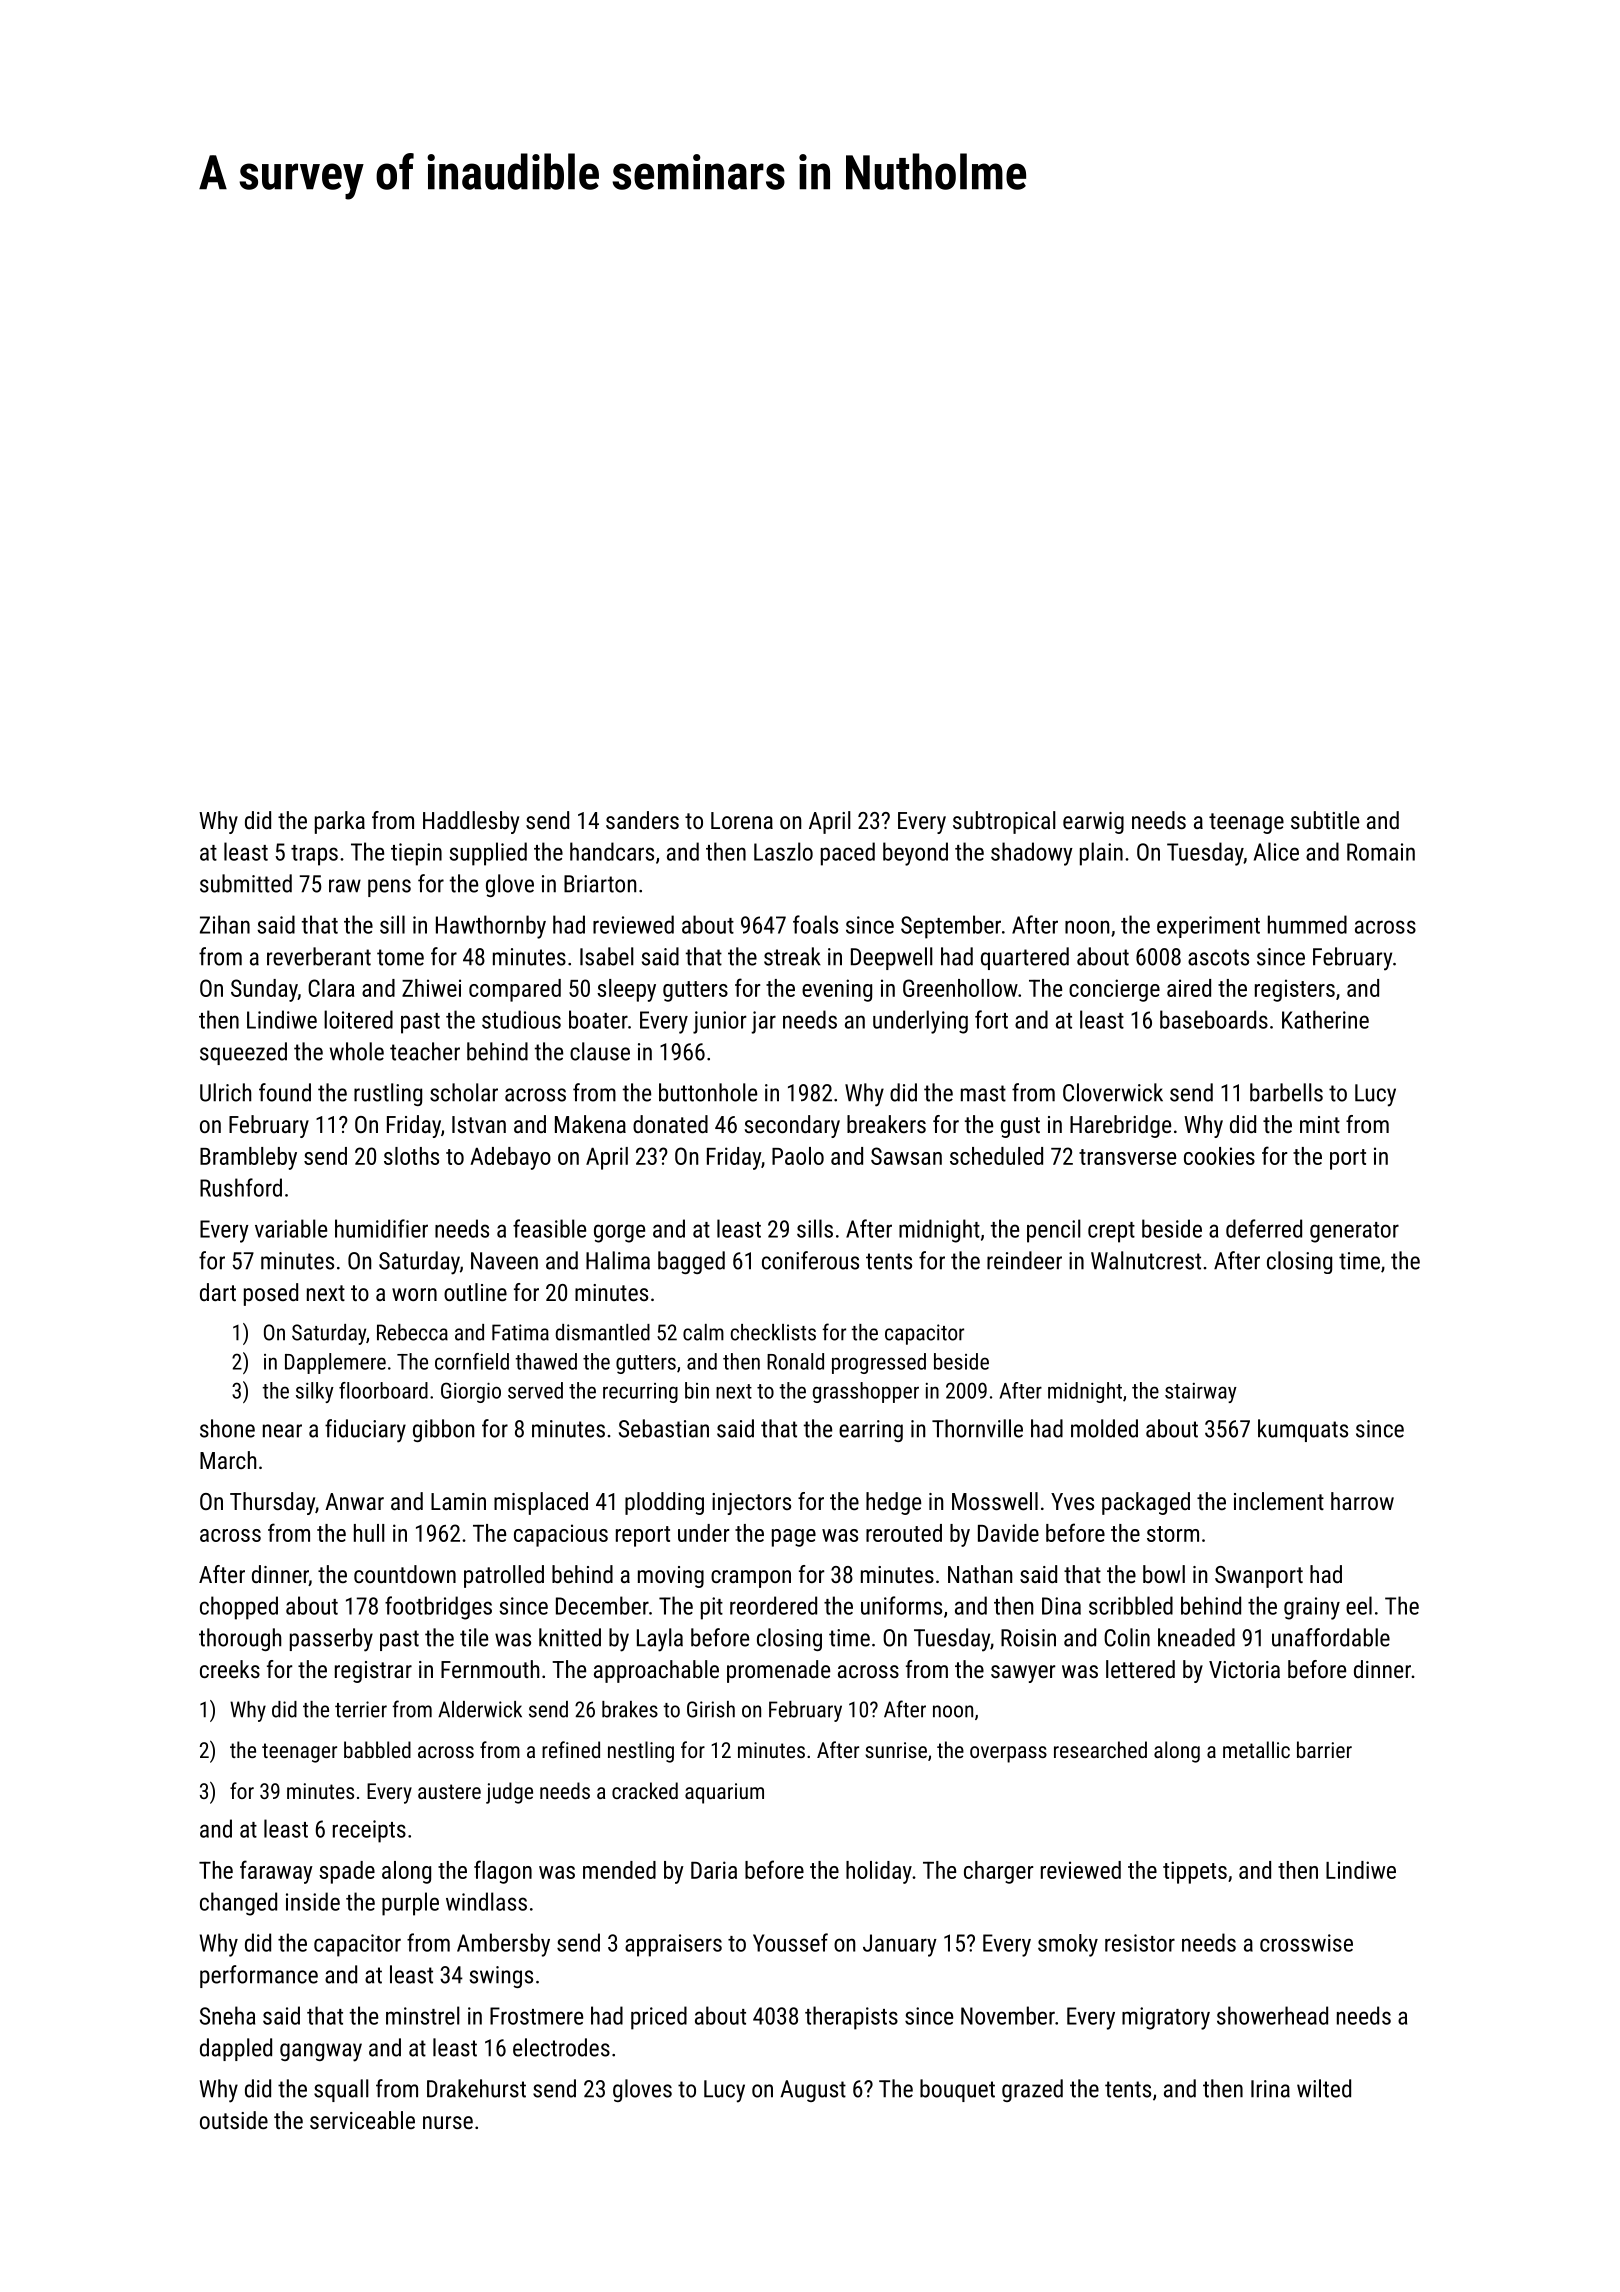 This page has width=1620, height=2292. Describe the element at coordinates (1140, 1669) in the page. I see `lettered` at that location.
